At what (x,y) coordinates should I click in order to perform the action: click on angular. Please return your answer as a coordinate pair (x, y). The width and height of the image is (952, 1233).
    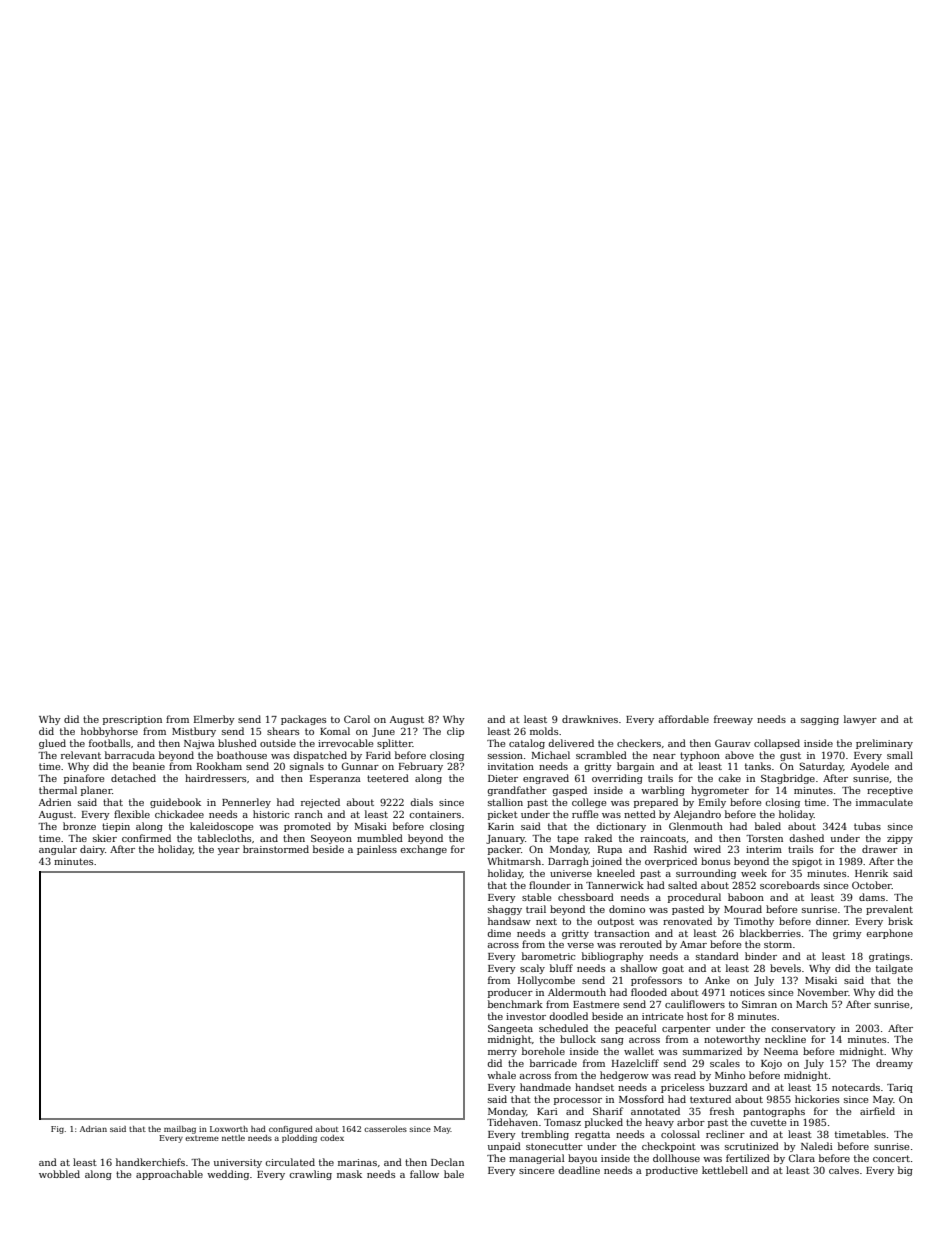
    Looking at the image, I should click on (58, 850).
